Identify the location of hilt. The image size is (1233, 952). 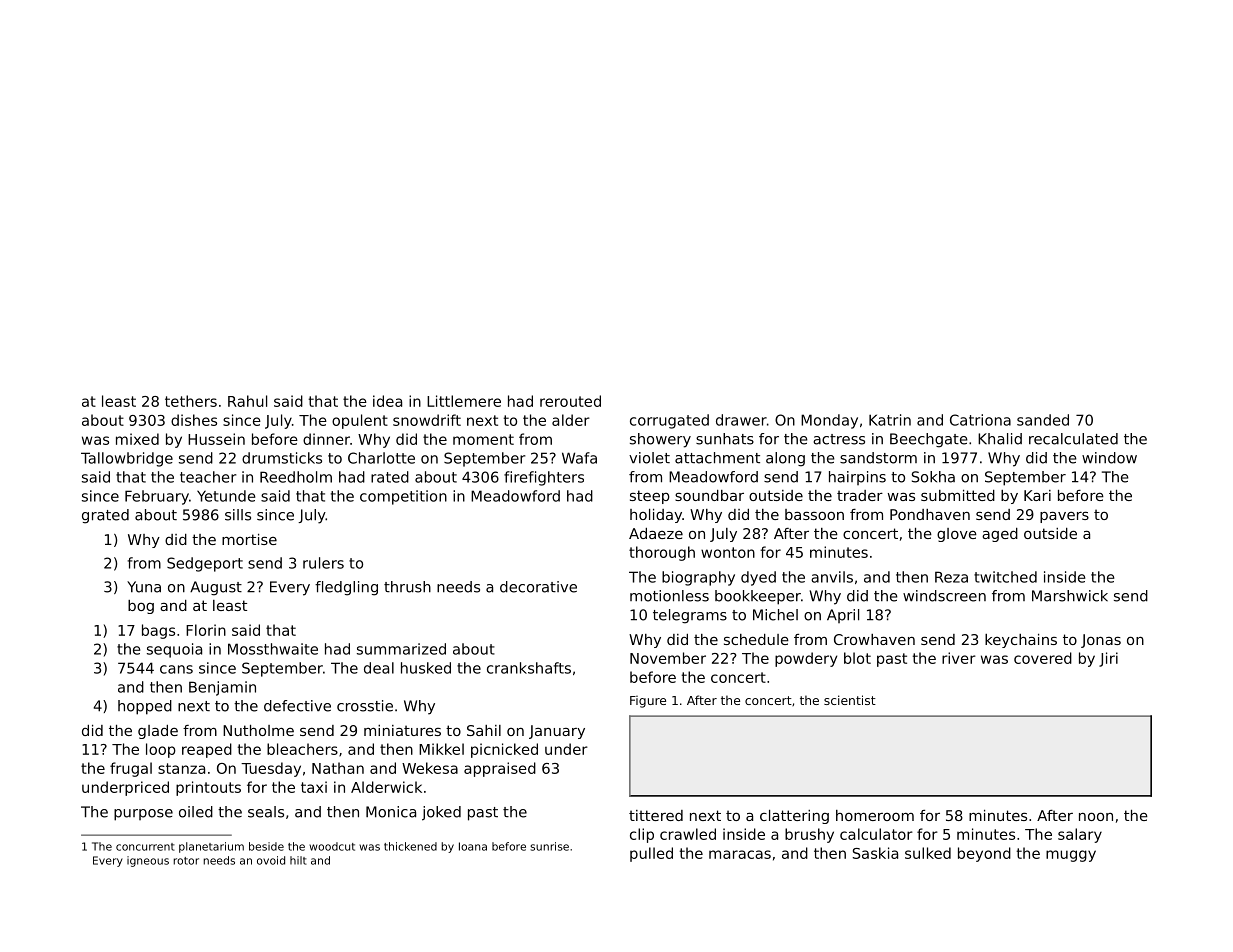
(298, 860).
